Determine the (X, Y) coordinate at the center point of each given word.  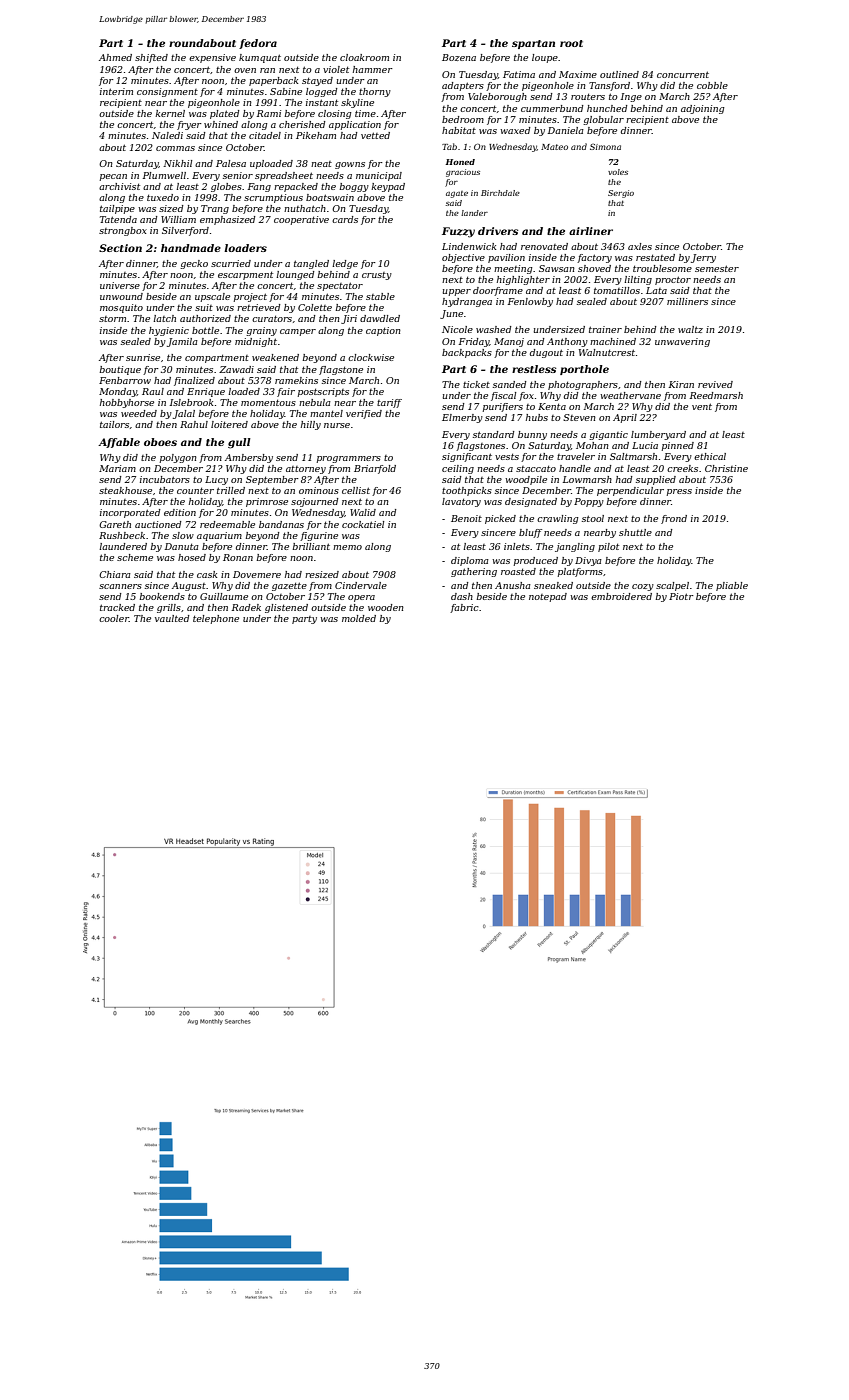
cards (345, 219)
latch (164, 318)
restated (655, 257)
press (679, 492)
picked (500, 519)
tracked (117, 607)
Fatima (519, 74)
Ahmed (115, 57)
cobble (712, 85)
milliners (687, 301)
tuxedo (163, 197)
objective (463, 258)
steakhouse (125, 490)
